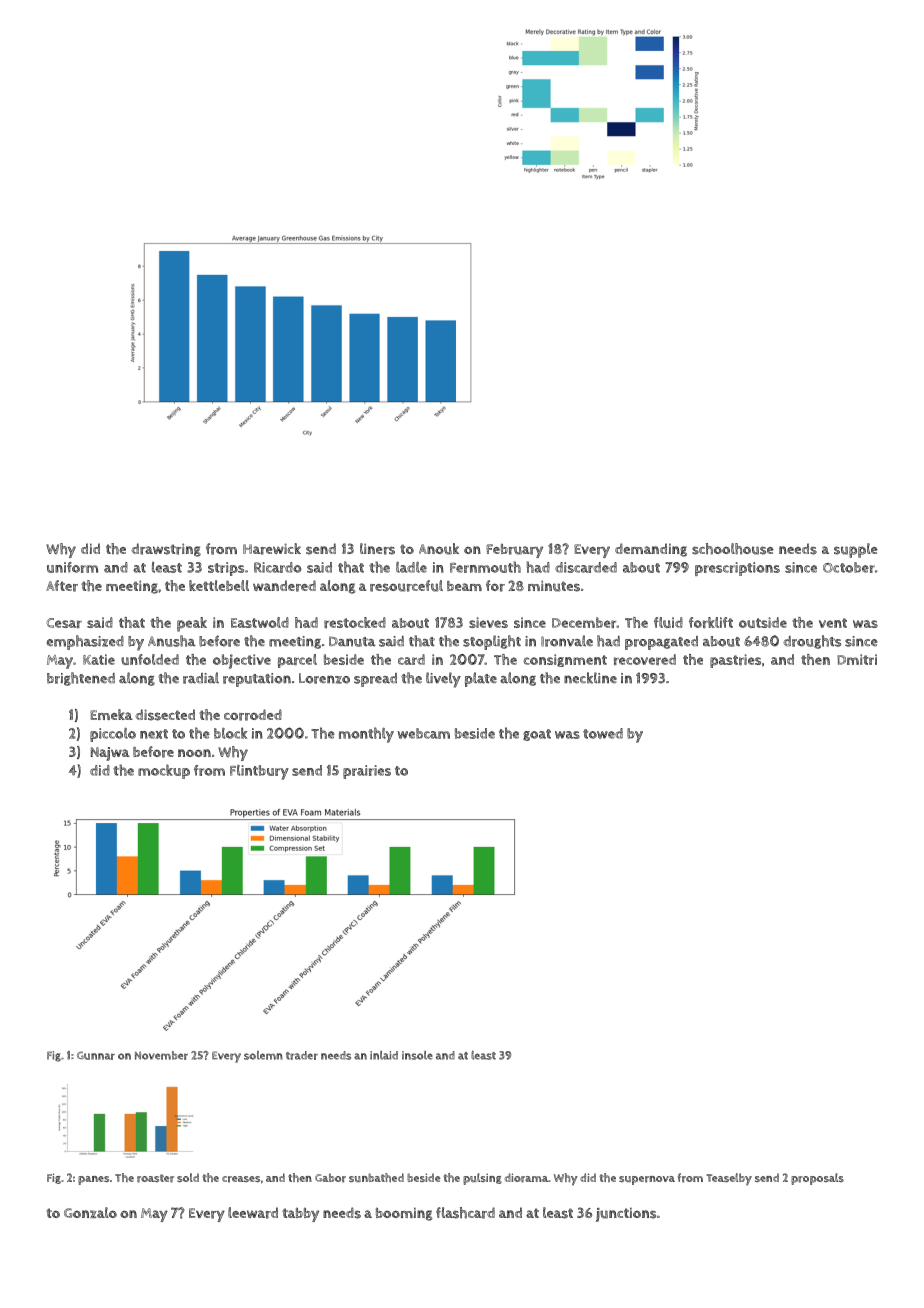 Image resolution: width=924 pixels, height=1308 pixels. What do you see at coordinates (817, 1179) in the page?
I see `proposals` at bounding box center [817, 1179].
